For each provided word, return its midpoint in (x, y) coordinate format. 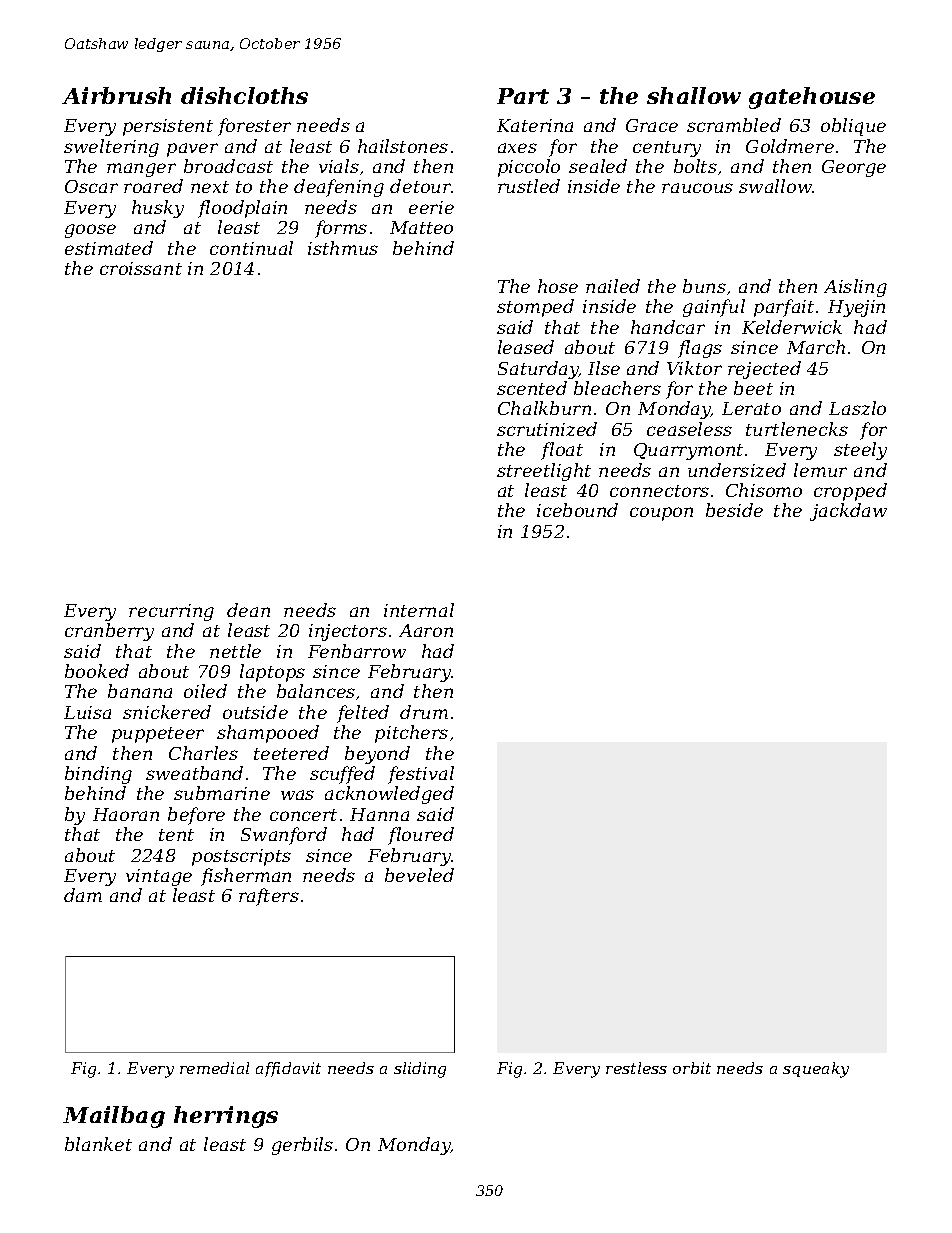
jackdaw (848, 512)
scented (532, 388)
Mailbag (114, 1117)
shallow (694, 95)
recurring (171, 612)
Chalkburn (544, 408)
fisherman (246, 877)
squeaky (816, 1070)
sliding (420, 1070)
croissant (141, 268)
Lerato (751, 408)
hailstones (403, 146)
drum (424, 712)
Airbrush (116, 95)
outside (255, 712)
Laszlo (857, 408)
